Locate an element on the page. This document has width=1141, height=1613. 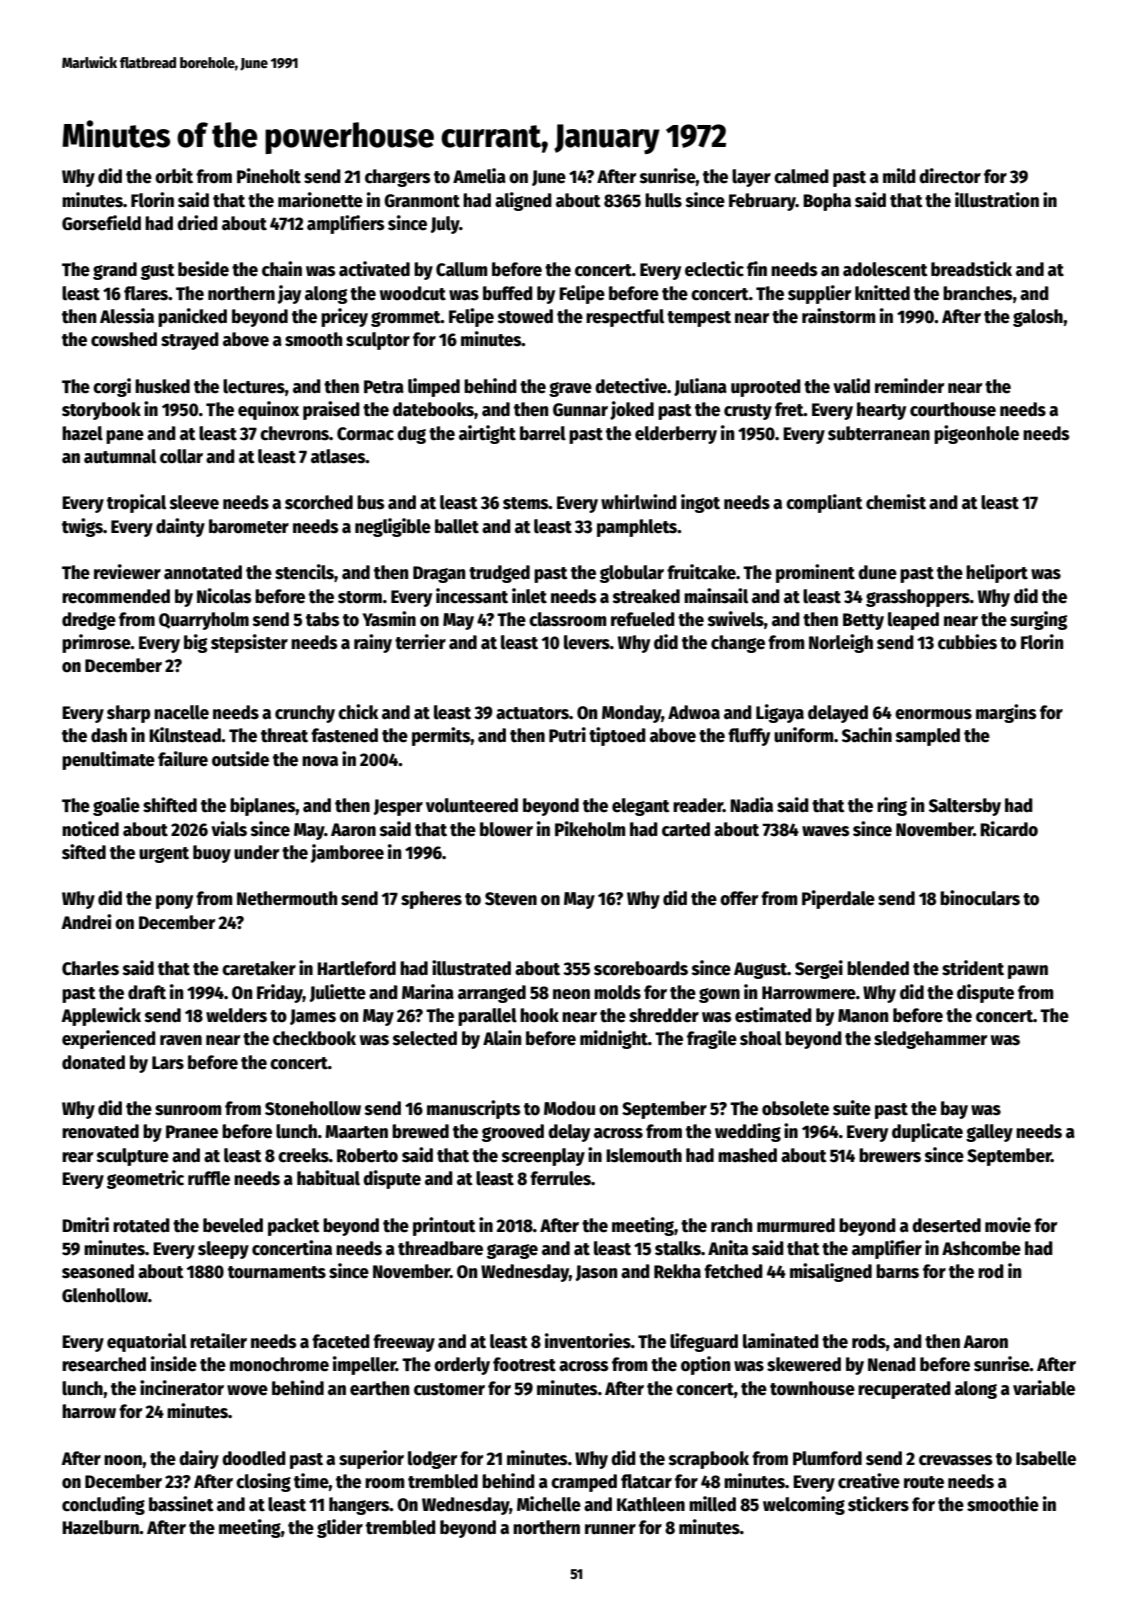
Amelia is located at coordinates (479, 176).
